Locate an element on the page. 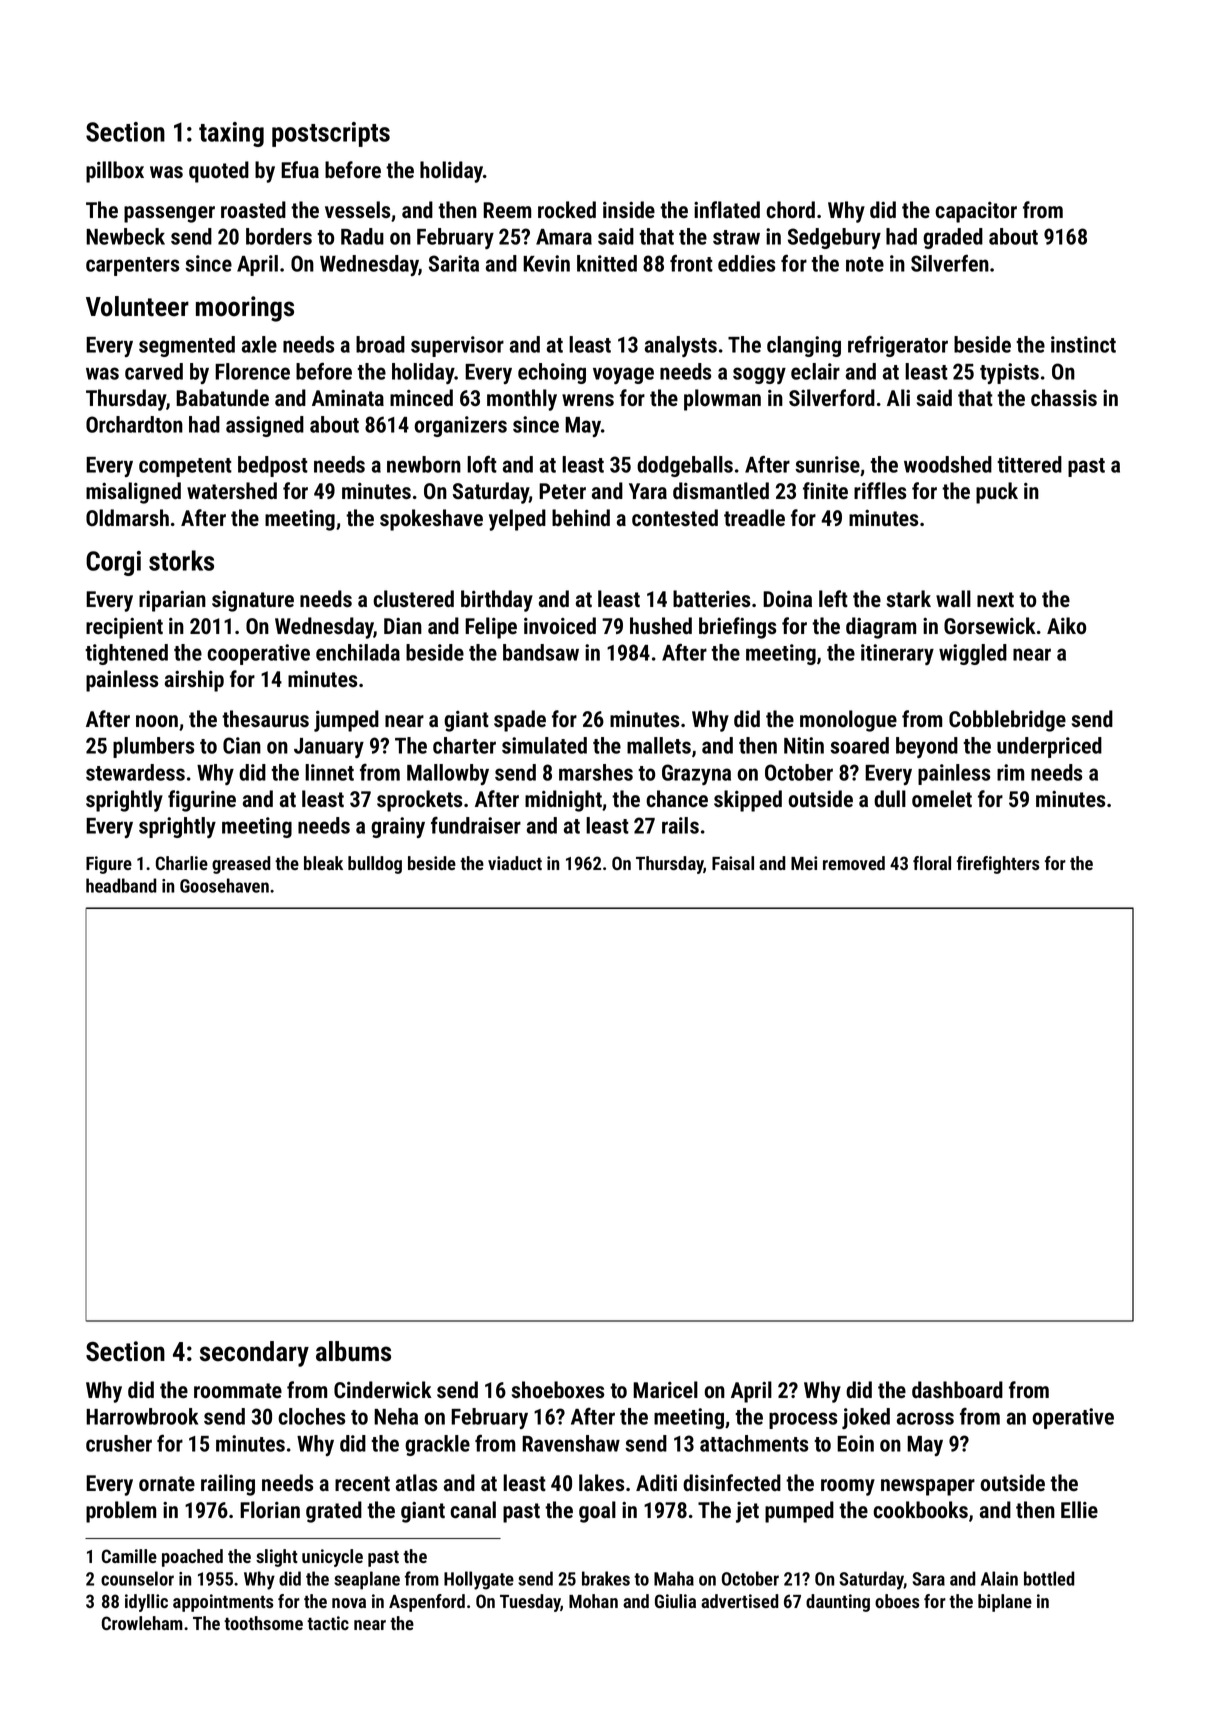 The height and width of the page is (1724, 1219). greased is located at coordinates (241, 865).
